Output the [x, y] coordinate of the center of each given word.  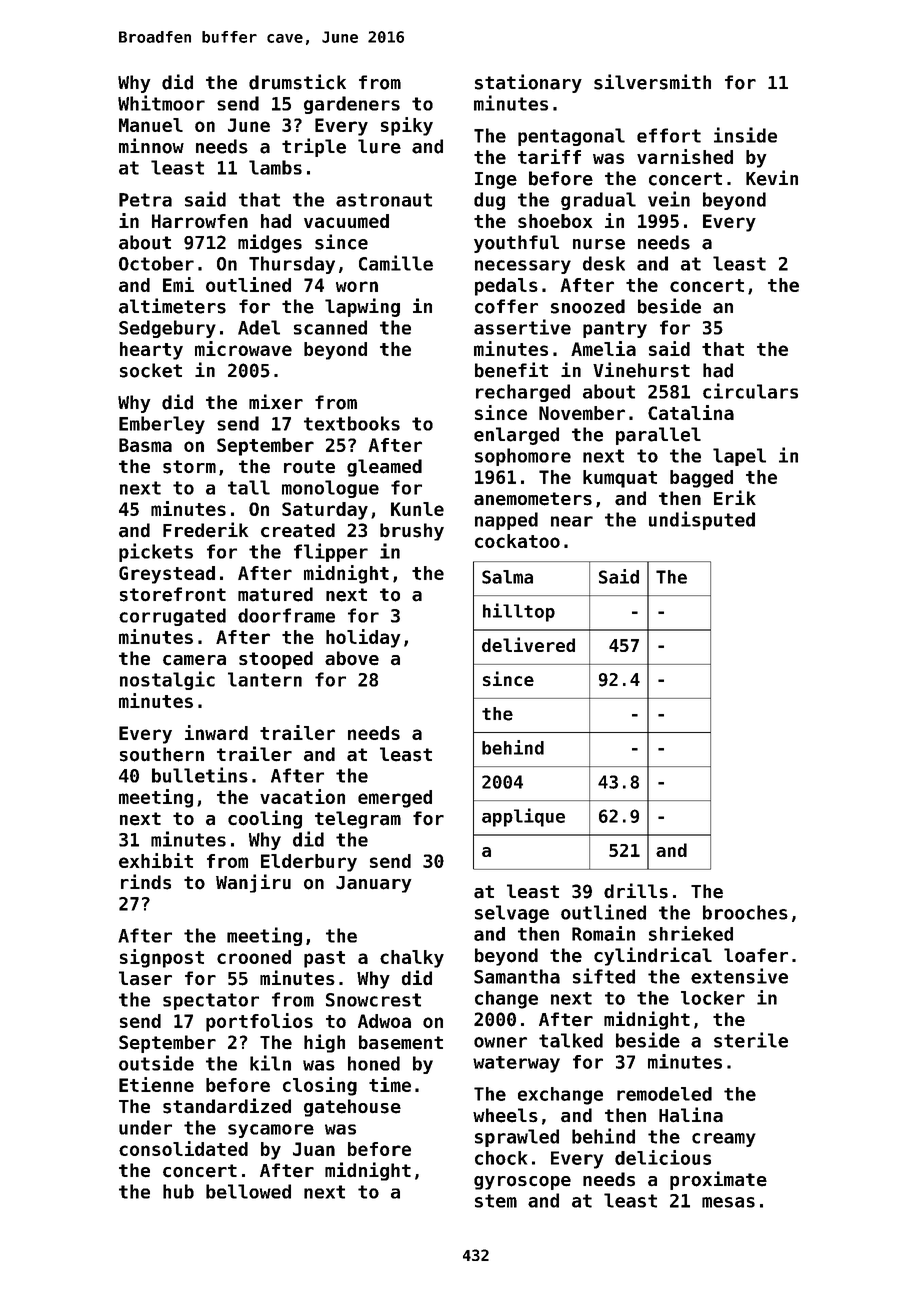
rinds [146, 882]
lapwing [362, 307]
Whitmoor [161, 103]
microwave [243, 348]
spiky [407, 126]
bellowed [248, 1191]
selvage [512, 914]
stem [496, 1201]
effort [669, 135]
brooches [745, 912]
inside [745, 135]
